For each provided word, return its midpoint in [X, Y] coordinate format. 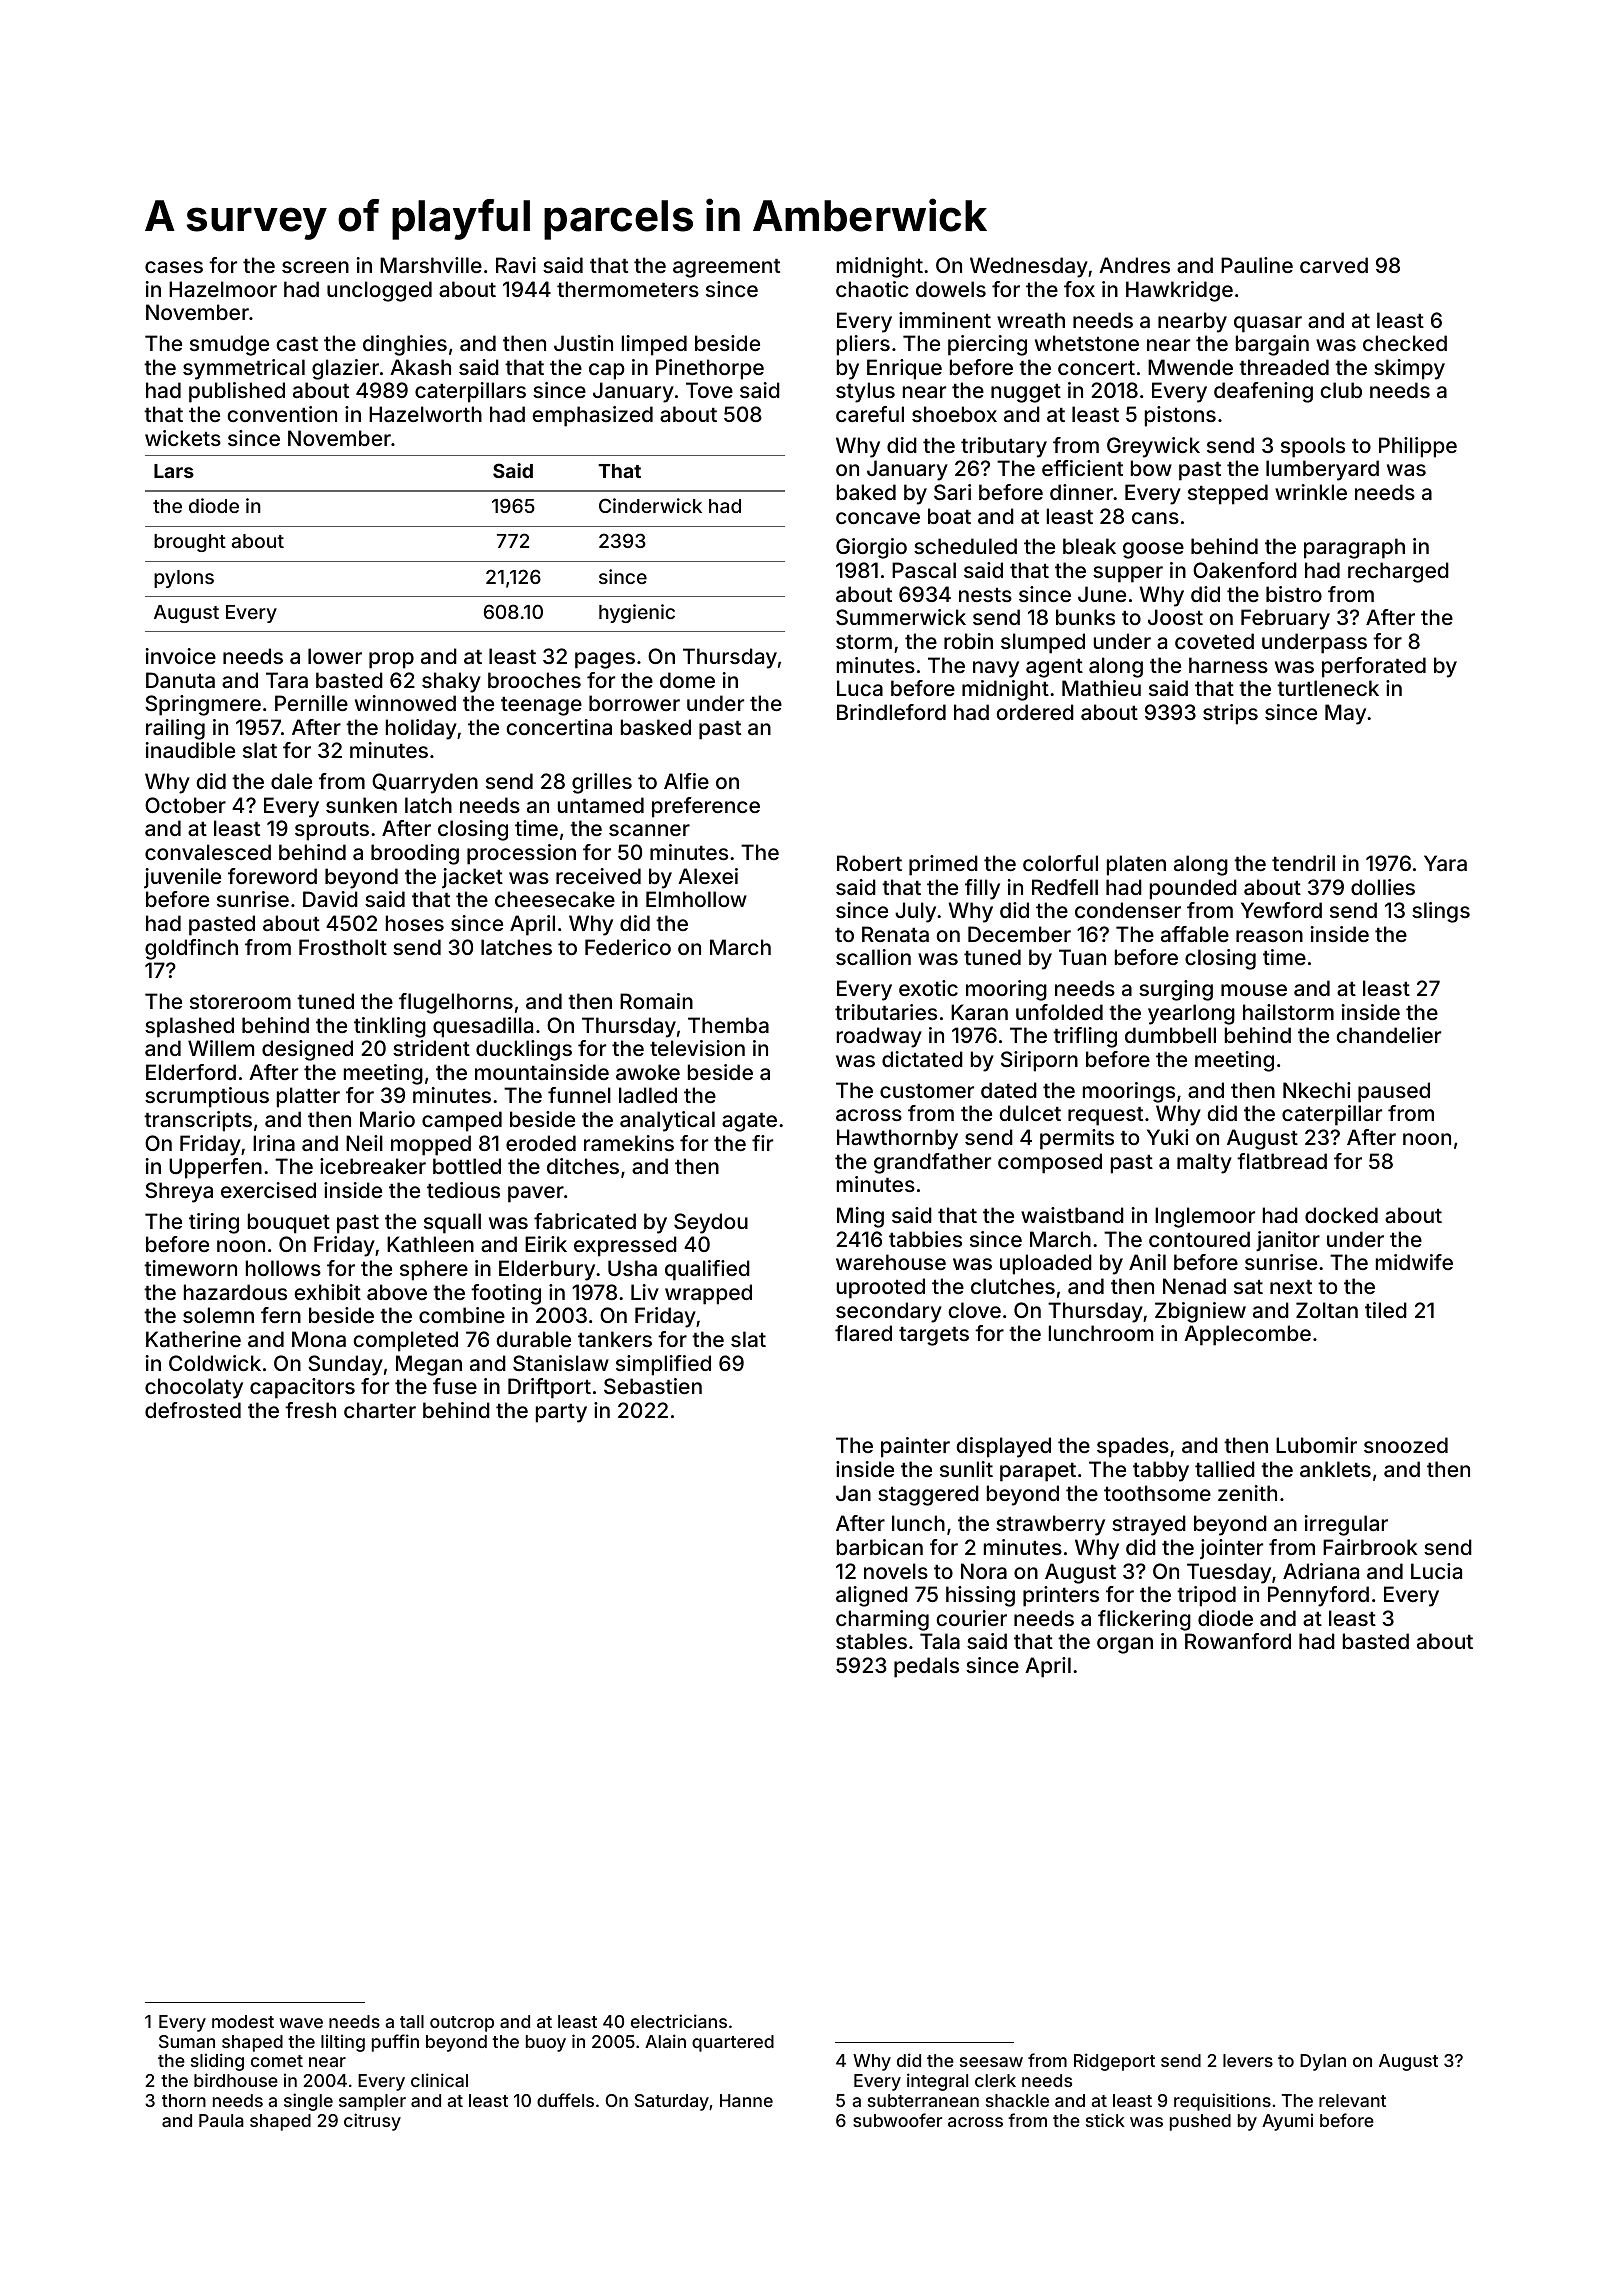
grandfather [932, 1163]
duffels [565, 2100]
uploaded [1046, 1264]
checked [1405, 343]
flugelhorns [456, 1003]
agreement [726, 268]
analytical [667, 1121]
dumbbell [1170, 1035]
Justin [583, 343]
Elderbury [547, 1270]
